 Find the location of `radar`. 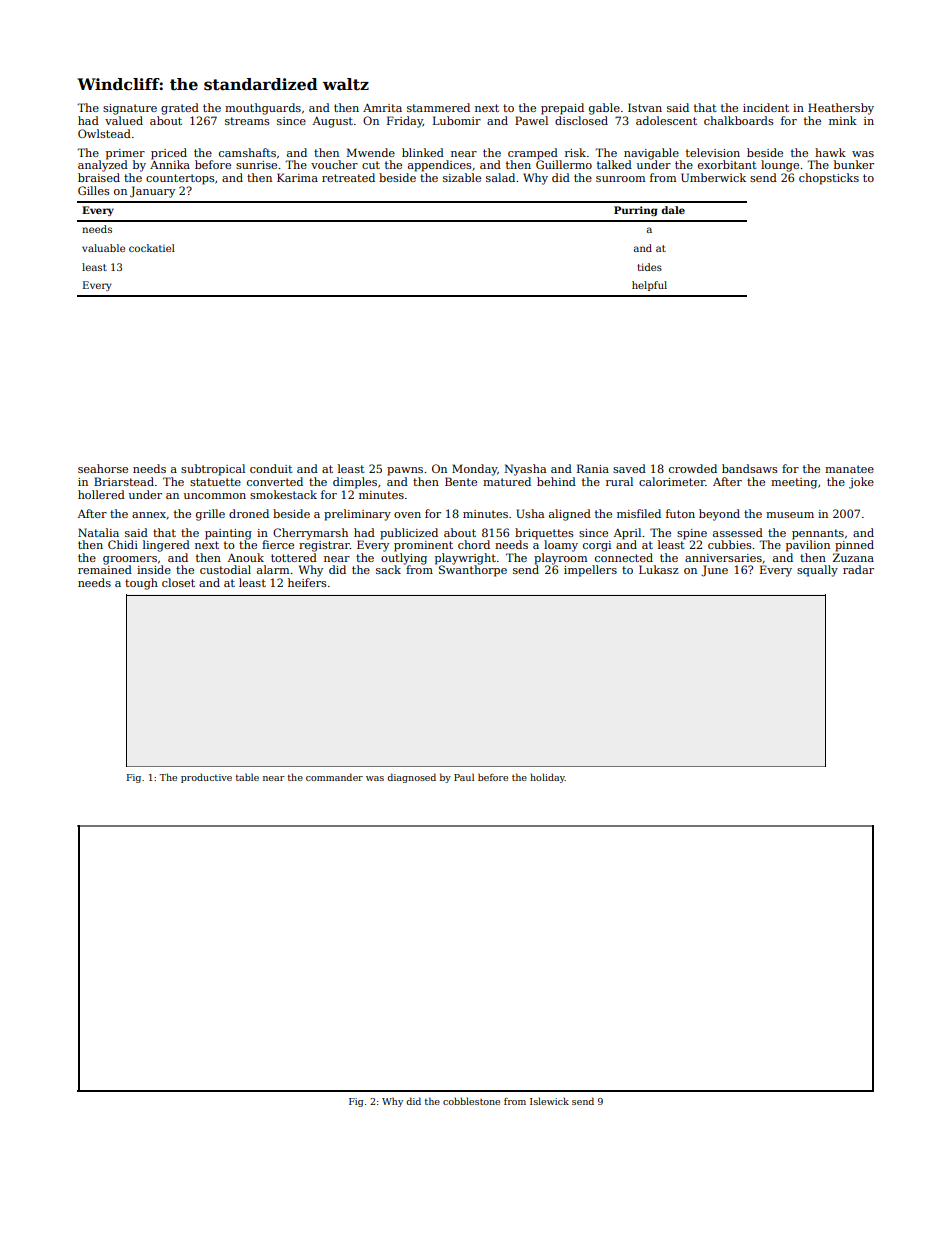

radar is located at coordinates (858, 569).
